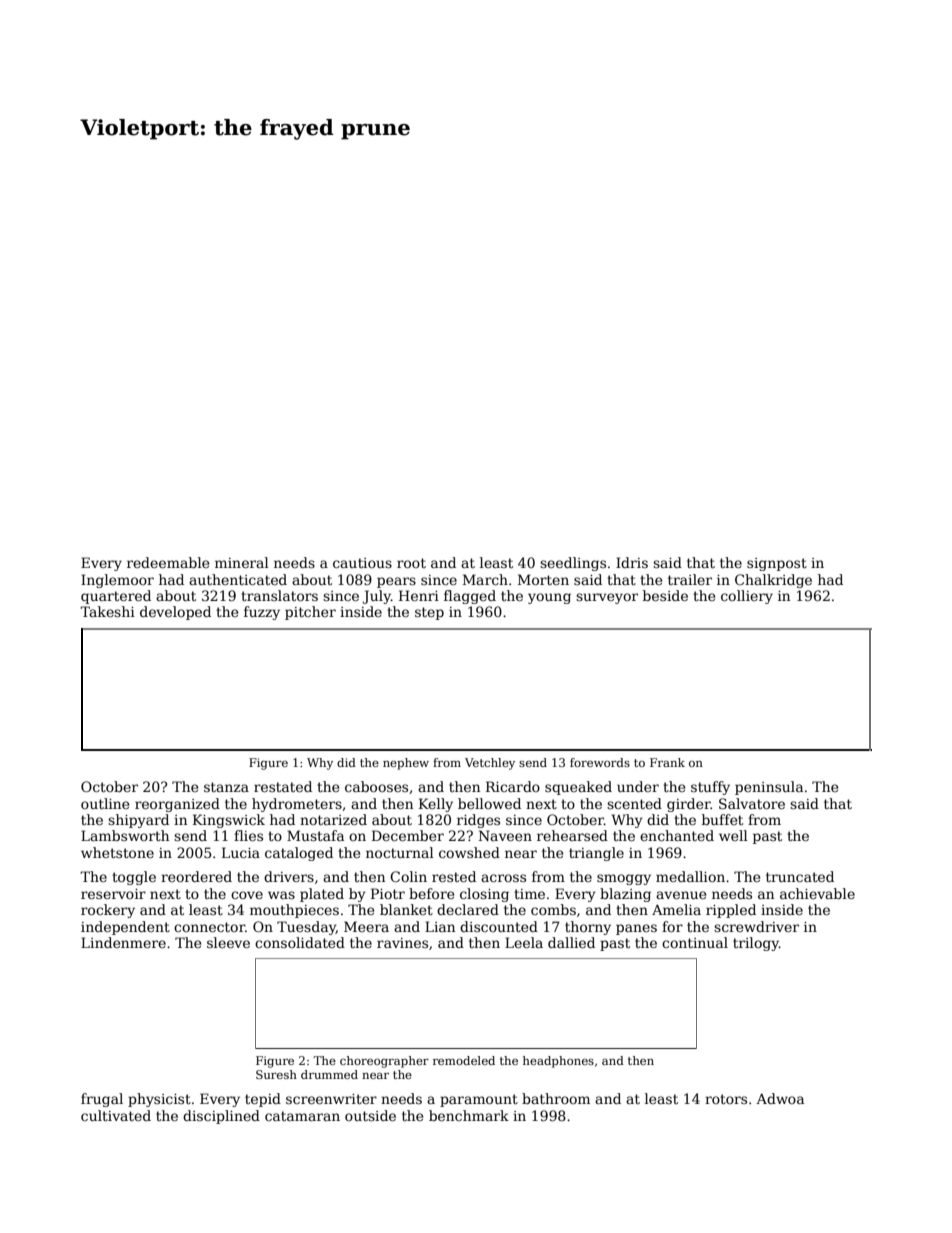  What do you see at coordinates (469, 1115) in the screenshot?
I see `benchmark` at bounding box center [469, 1115].
